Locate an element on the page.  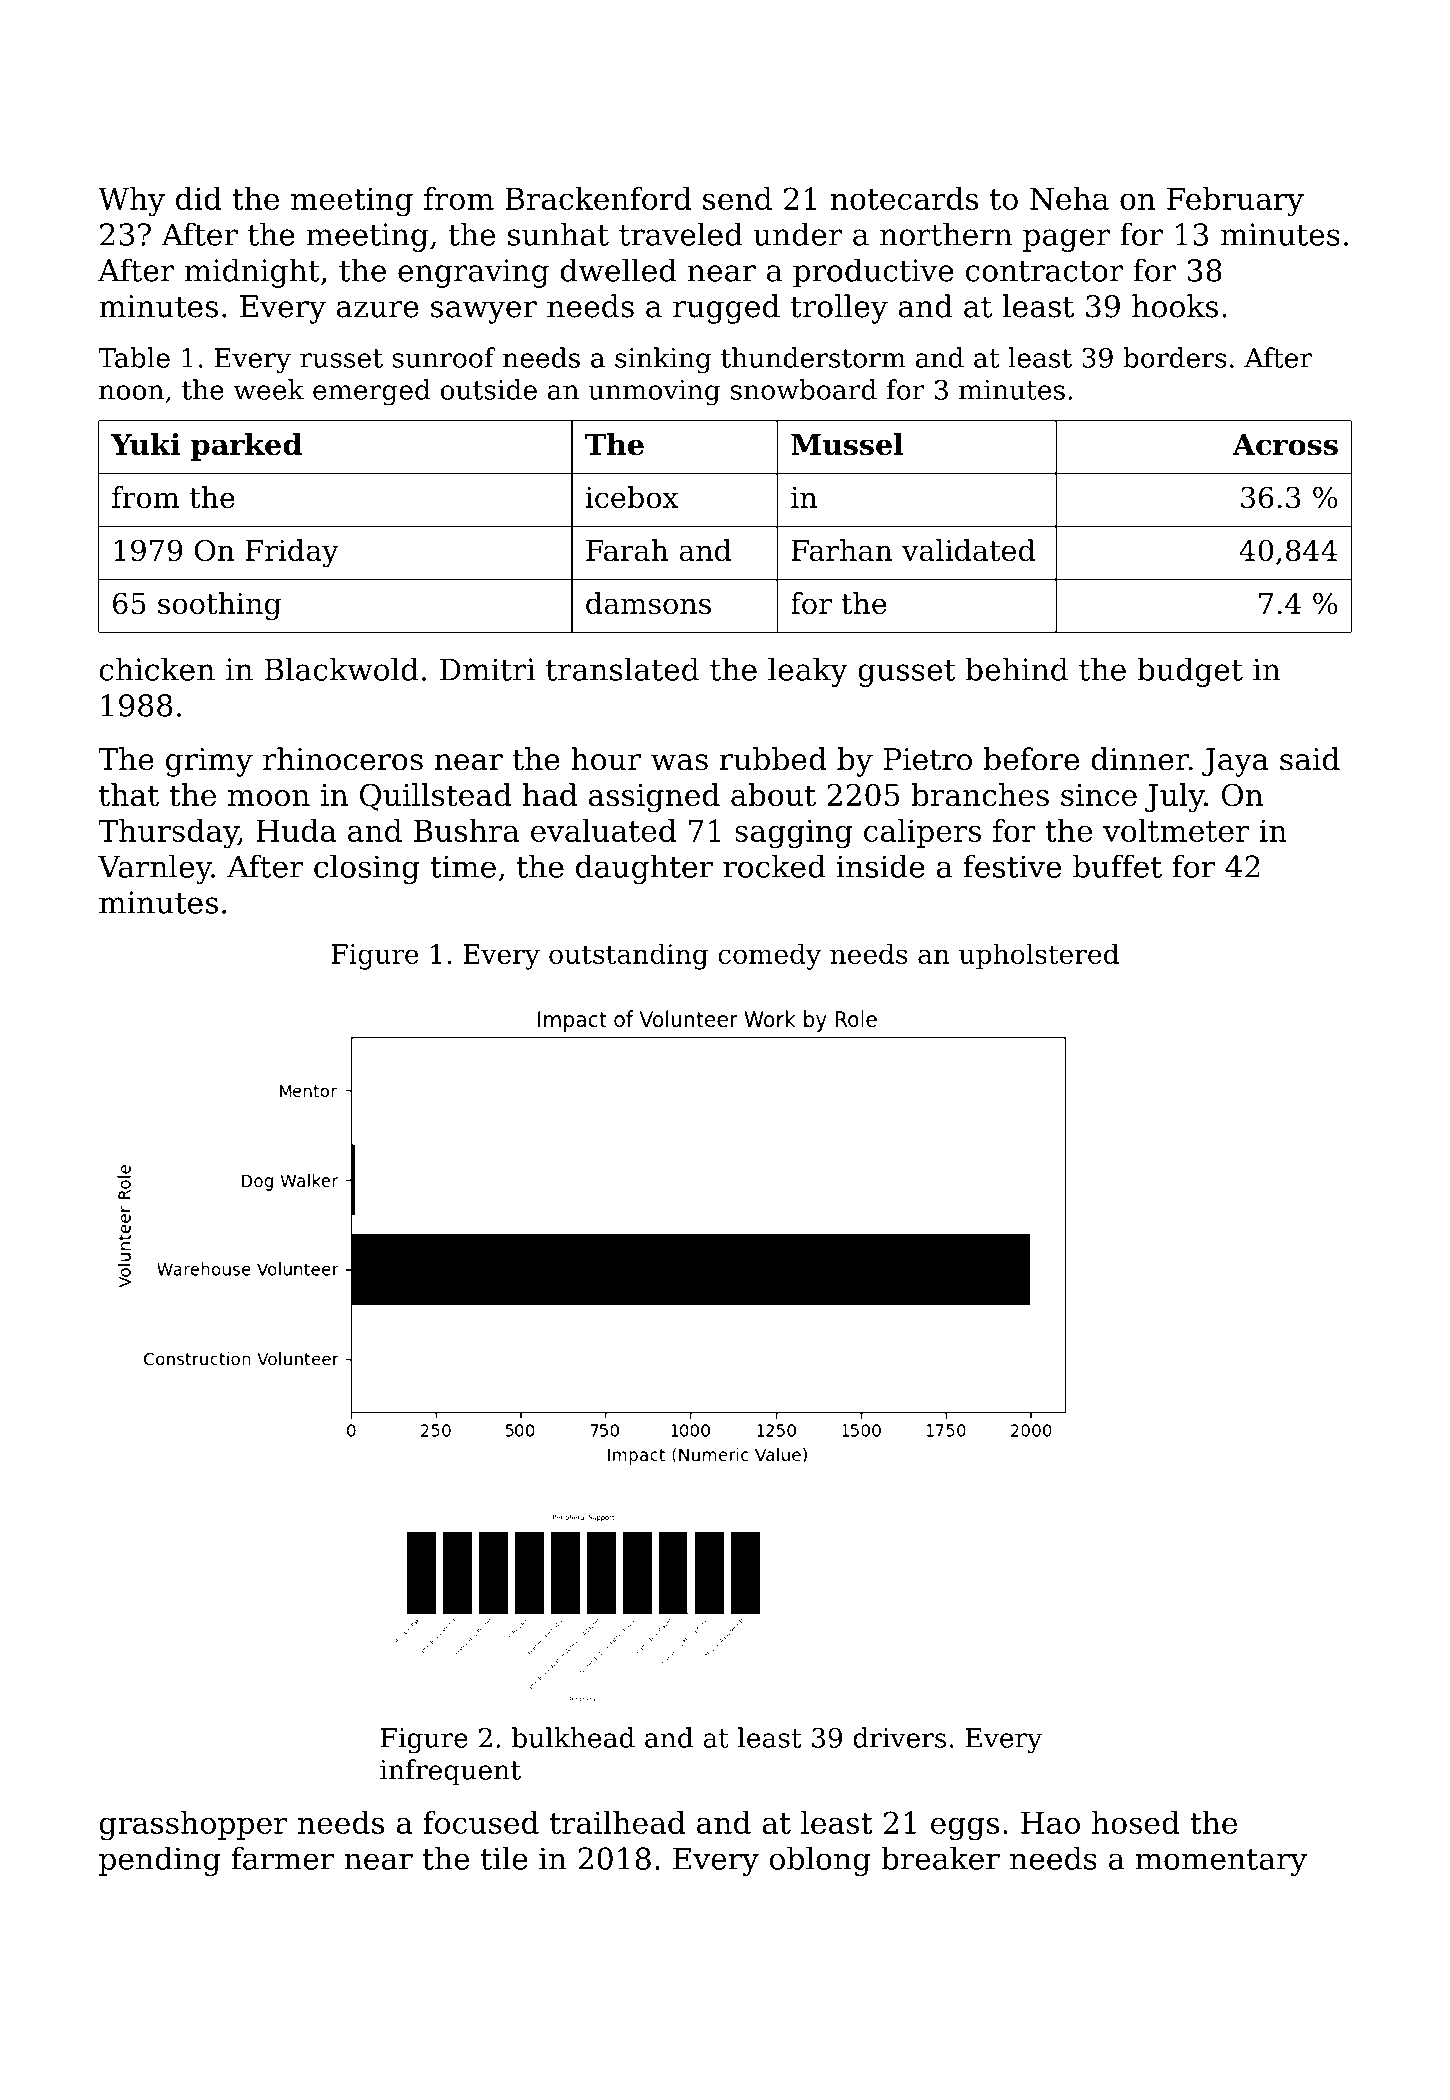
did is located at coordinates (199, 198).
